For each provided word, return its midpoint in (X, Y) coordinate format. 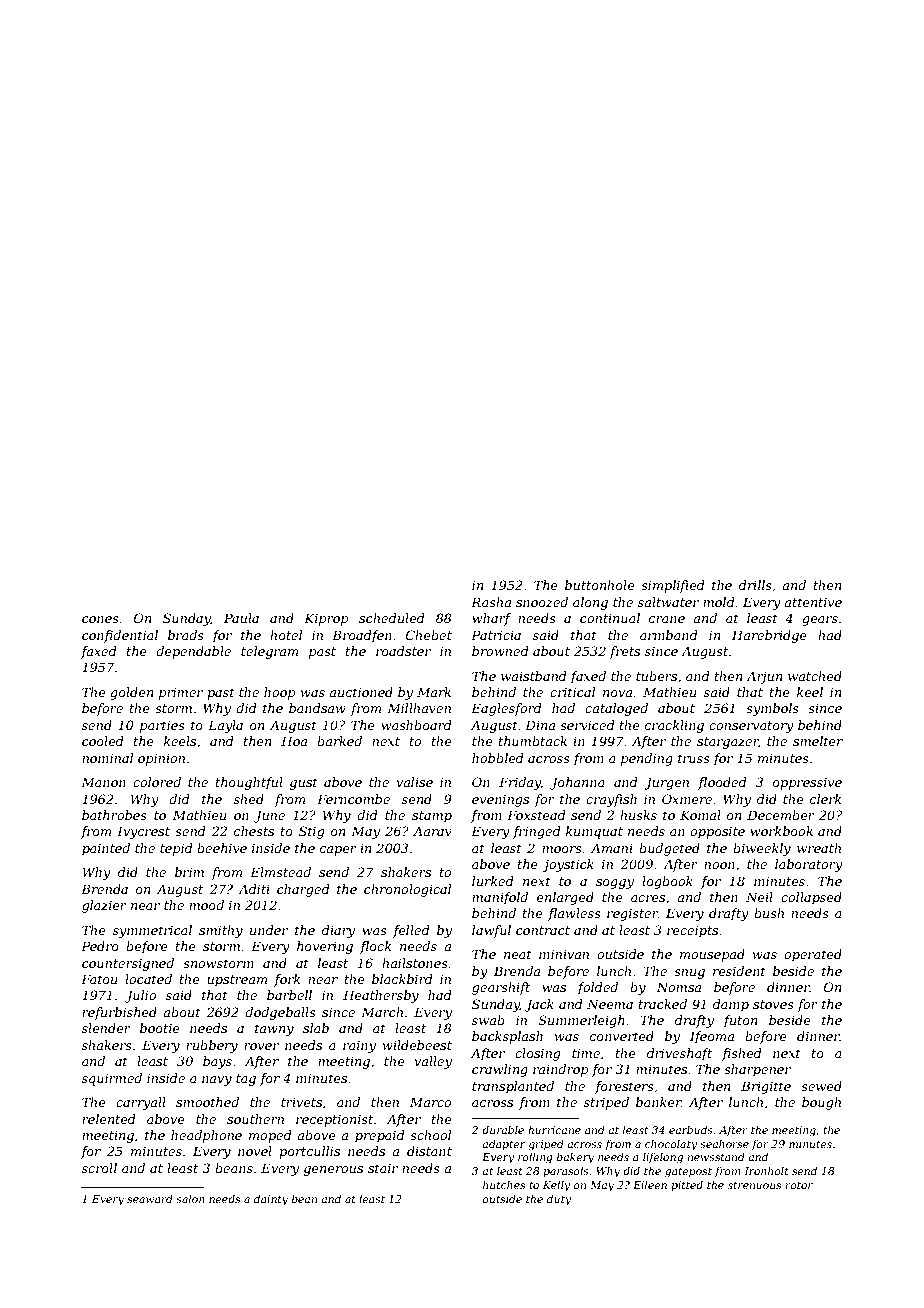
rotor (799, 1185)
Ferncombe (353, 799)
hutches (504, 1185)
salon (190, 1199)
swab (488, 1020)
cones (100, 619)
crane (667, 619)
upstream (237, 981)
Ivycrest (143, 832)
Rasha (491, 602)
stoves (773, 1004)
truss (694, 758)
